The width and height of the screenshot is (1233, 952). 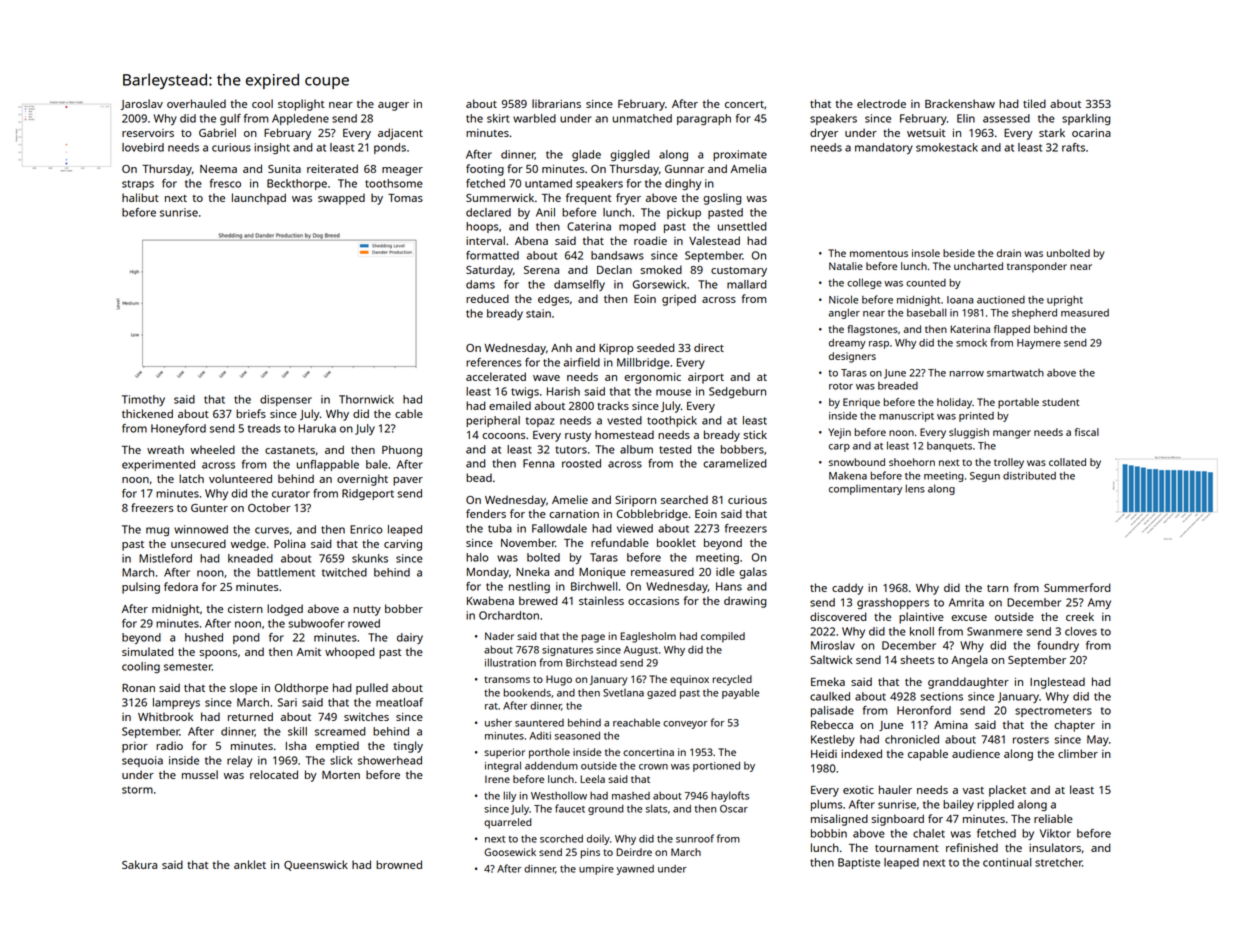 I want to click on smokestack, so click(x=947, y=147).
